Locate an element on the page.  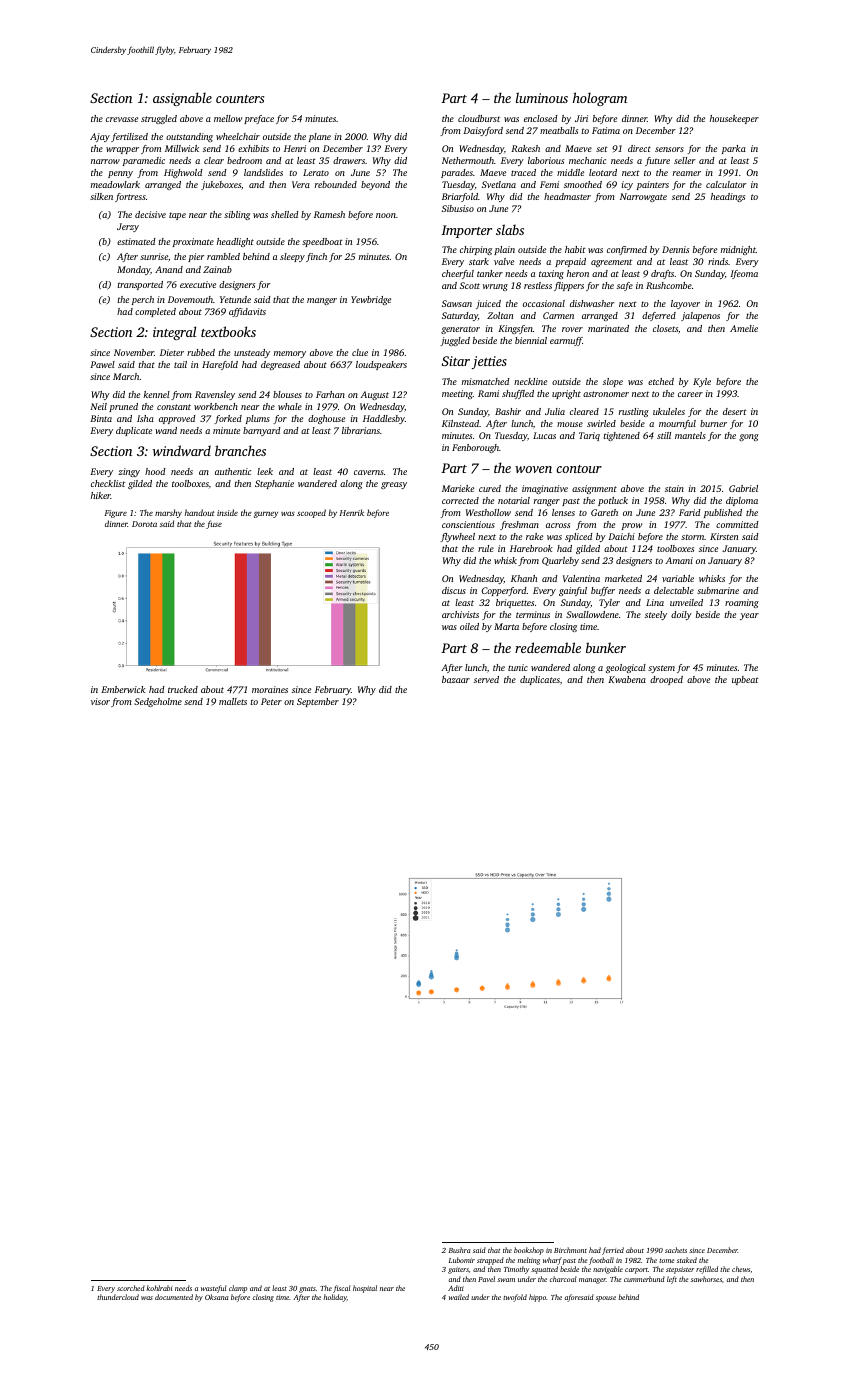
wailed is located at coordinates (459, 1297).
